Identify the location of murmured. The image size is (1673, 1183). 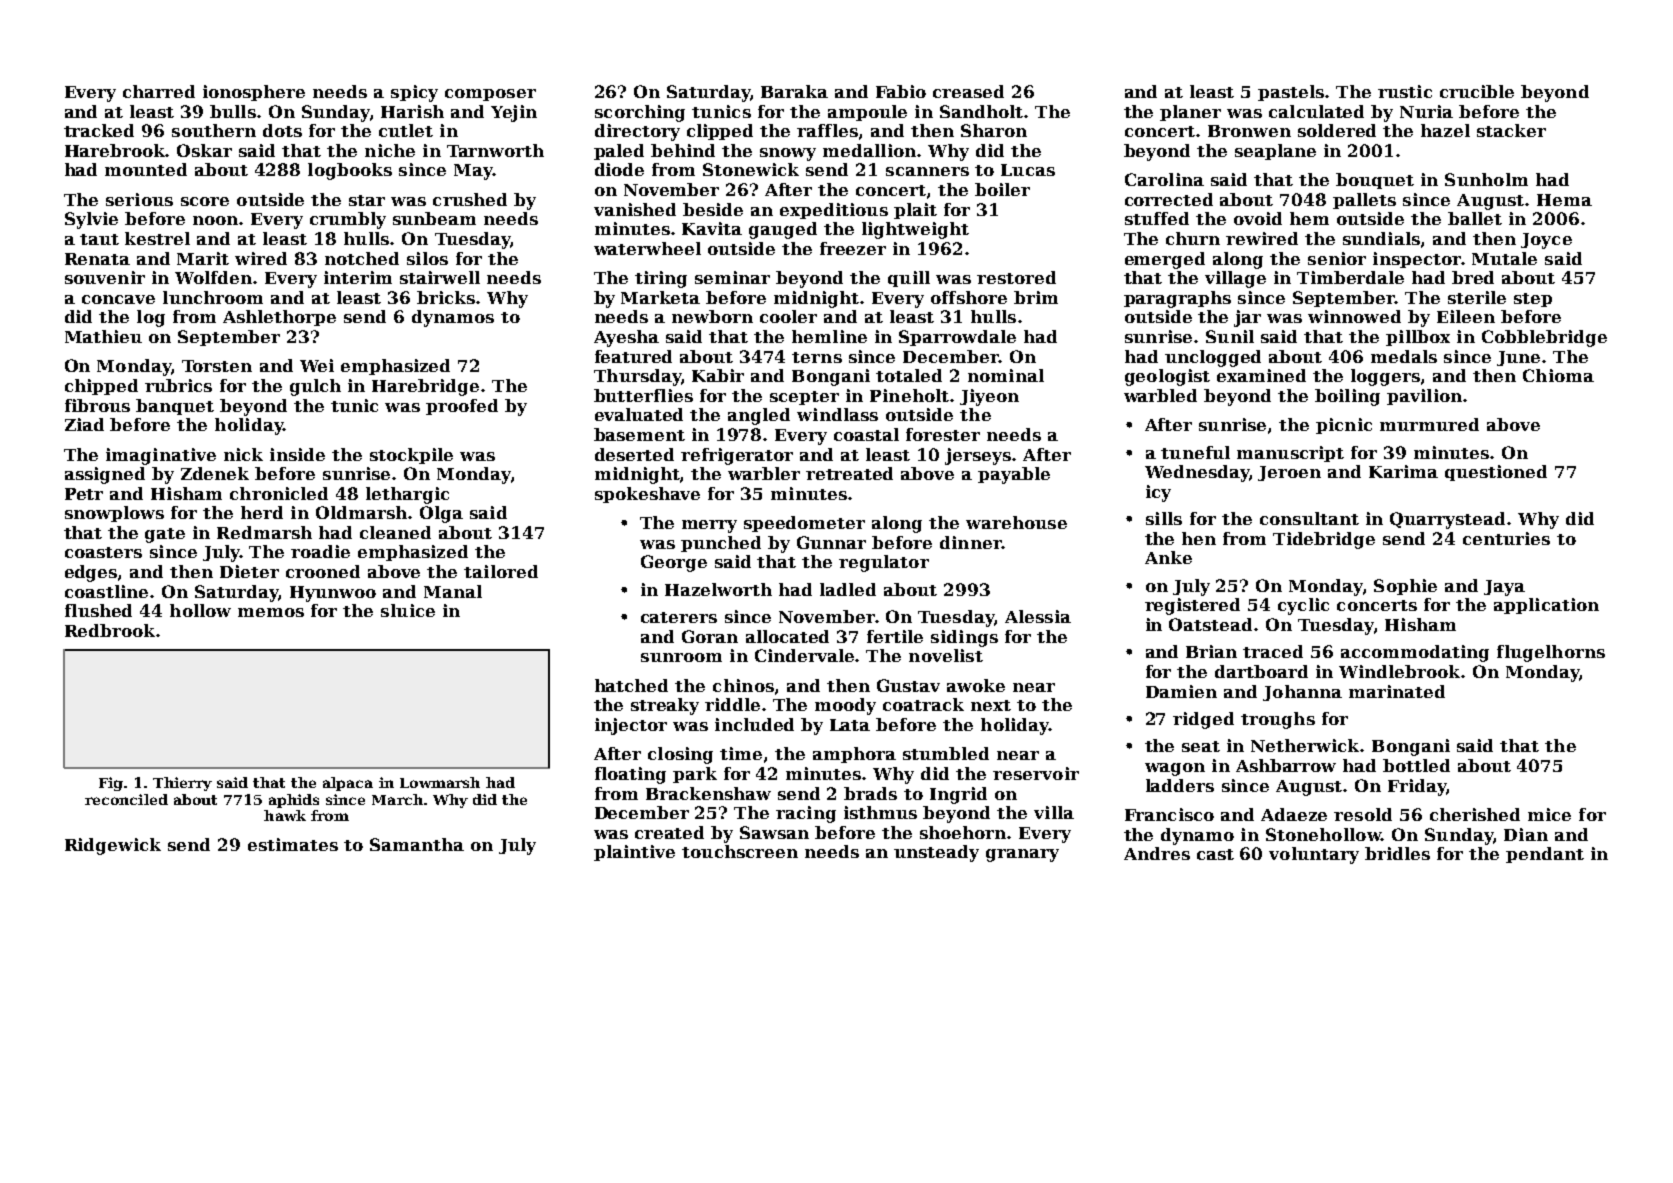
(1429, 424).
